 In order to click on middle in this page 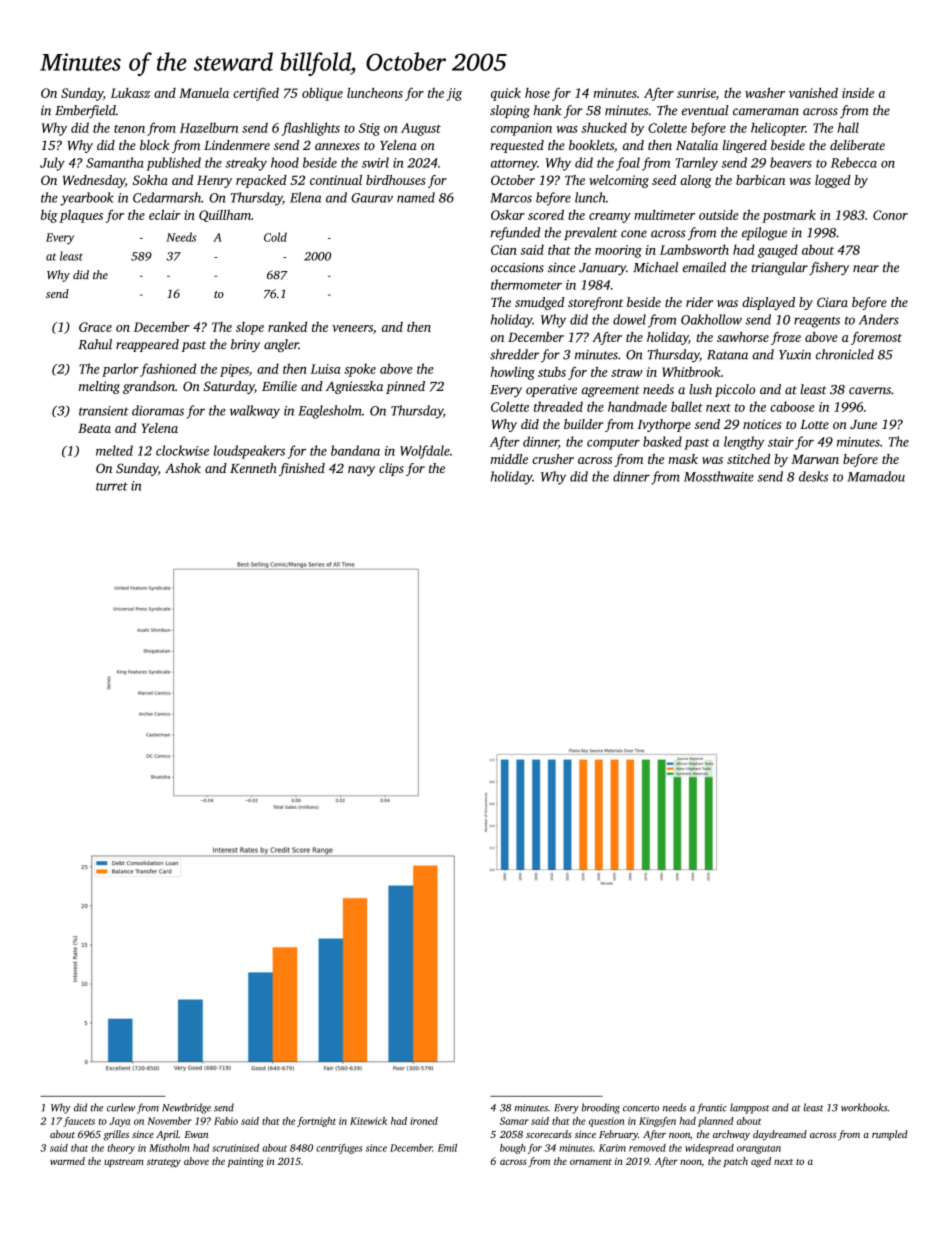, I will do `click(509, 459)`.
